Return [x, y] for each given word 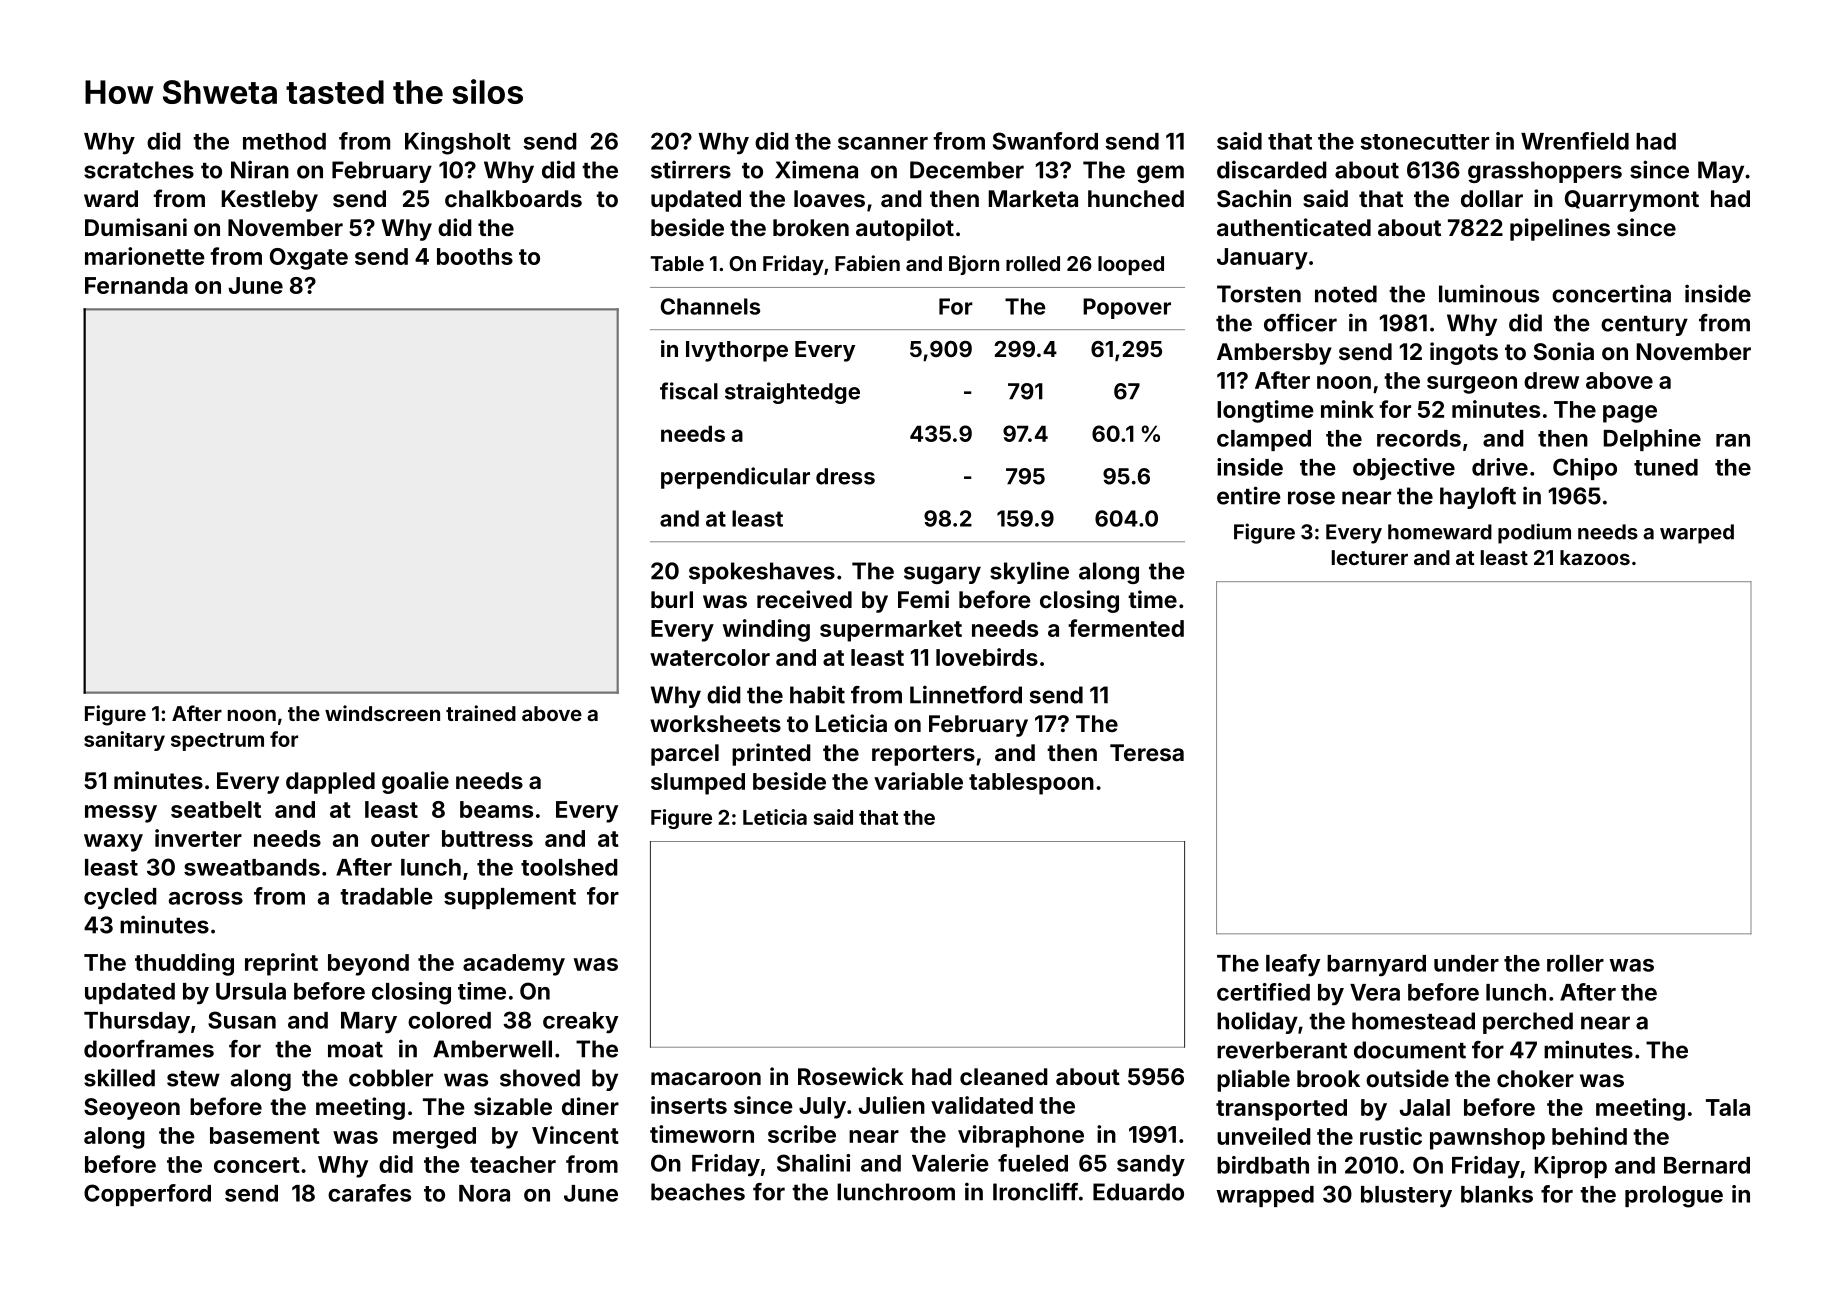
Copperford [147, 1195]
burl [672, 599]
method [284, 141]
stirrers [691, 169]
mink [1347, 409]
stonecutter [1425, 142]
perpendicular [735, 478]
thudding [184, 964]
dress [845, 476]
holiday [1257, 1022]
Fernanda [136, 285]
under [1466, 963]
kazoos [1595, 557]
